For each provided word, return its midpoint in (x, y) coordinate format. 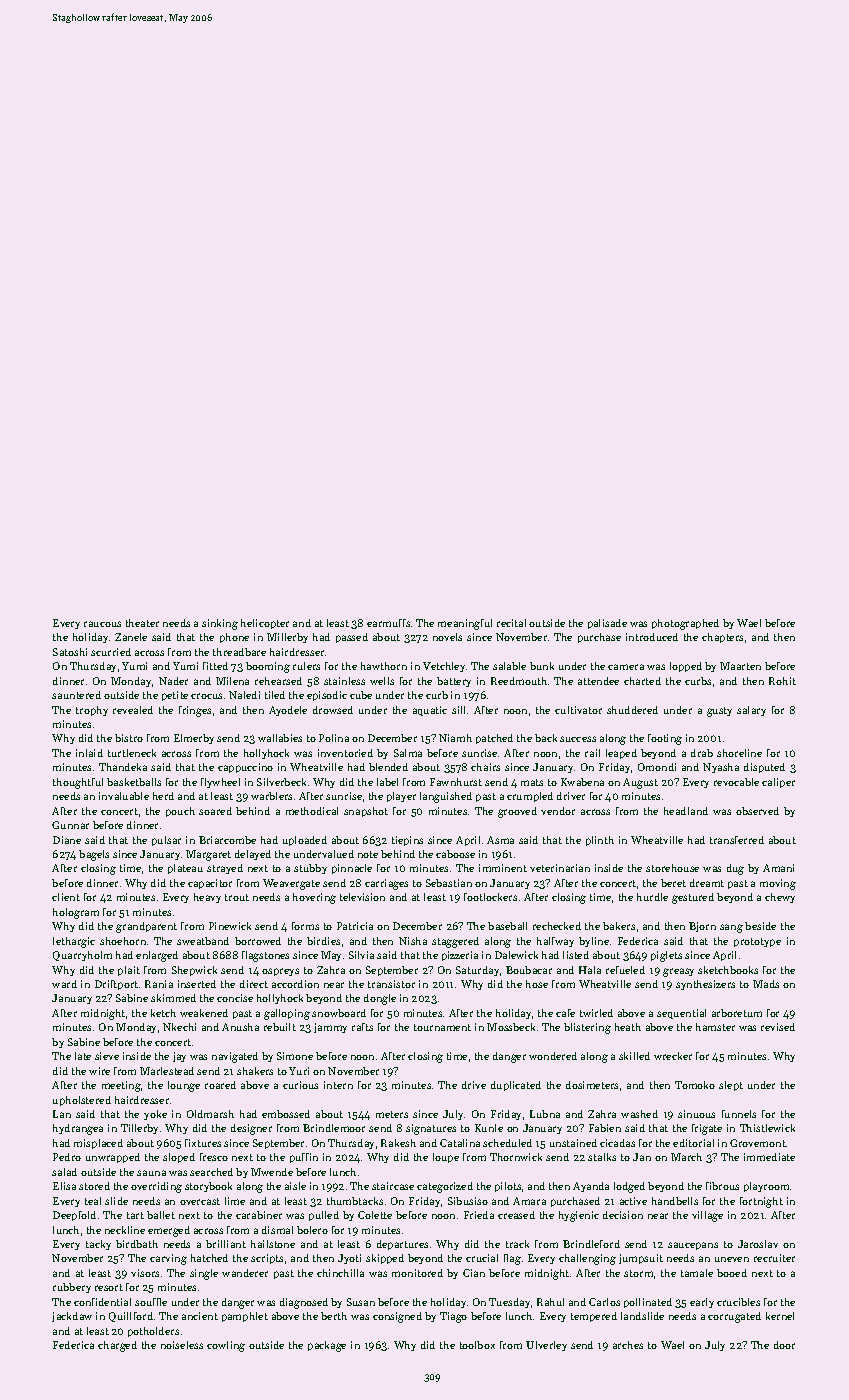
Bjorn (702, 927)
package (327, 1346)
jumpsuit (641, 1259)
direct (254, 984)
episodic (327, 696)
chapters (722, 638)
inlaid (89, 753)
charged (117, 1346)
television (362, 897)
